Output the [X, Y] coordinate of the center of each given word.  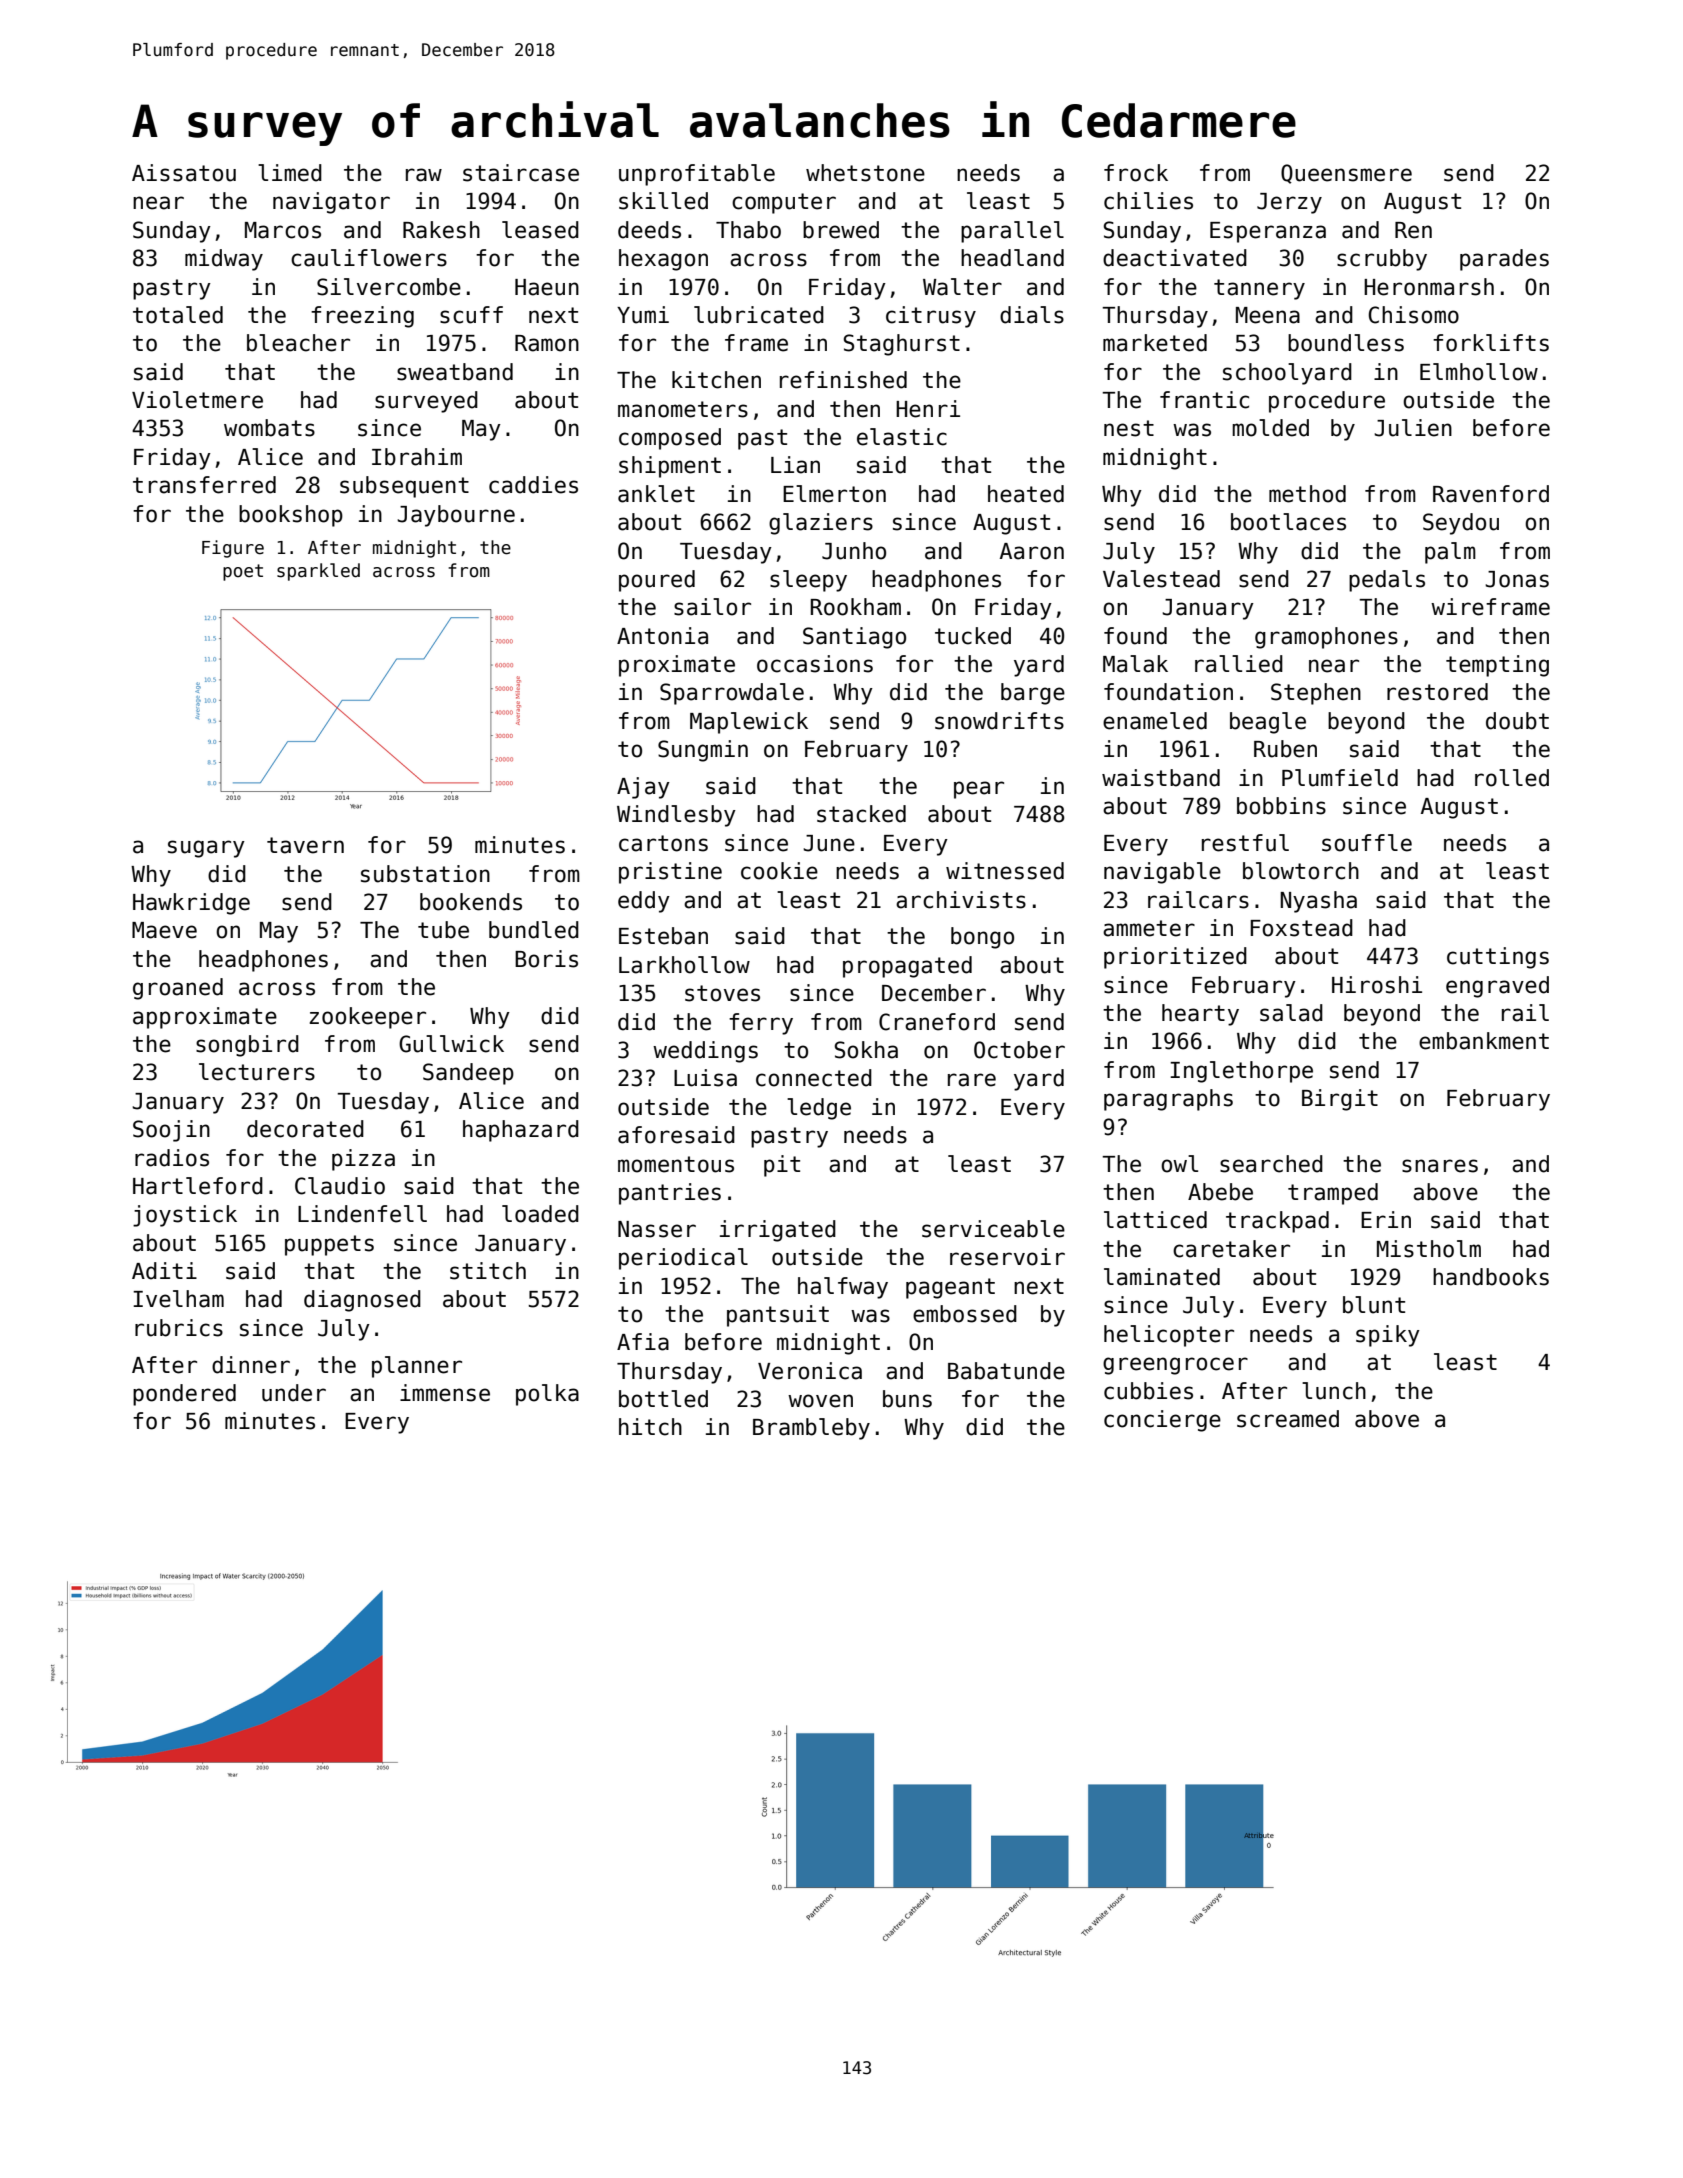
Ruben [1285, 749]
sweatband [455, 372]
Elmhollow [1479, 372]
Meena [1268, 315]
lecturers [257, 1072]
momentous [676, 1164]
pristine [670, 873]
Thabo [748, 230]
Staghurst [902, 345]
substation [425, 874]
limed [290, 173]
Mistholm [1429, 1249]
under [294, 1393]
